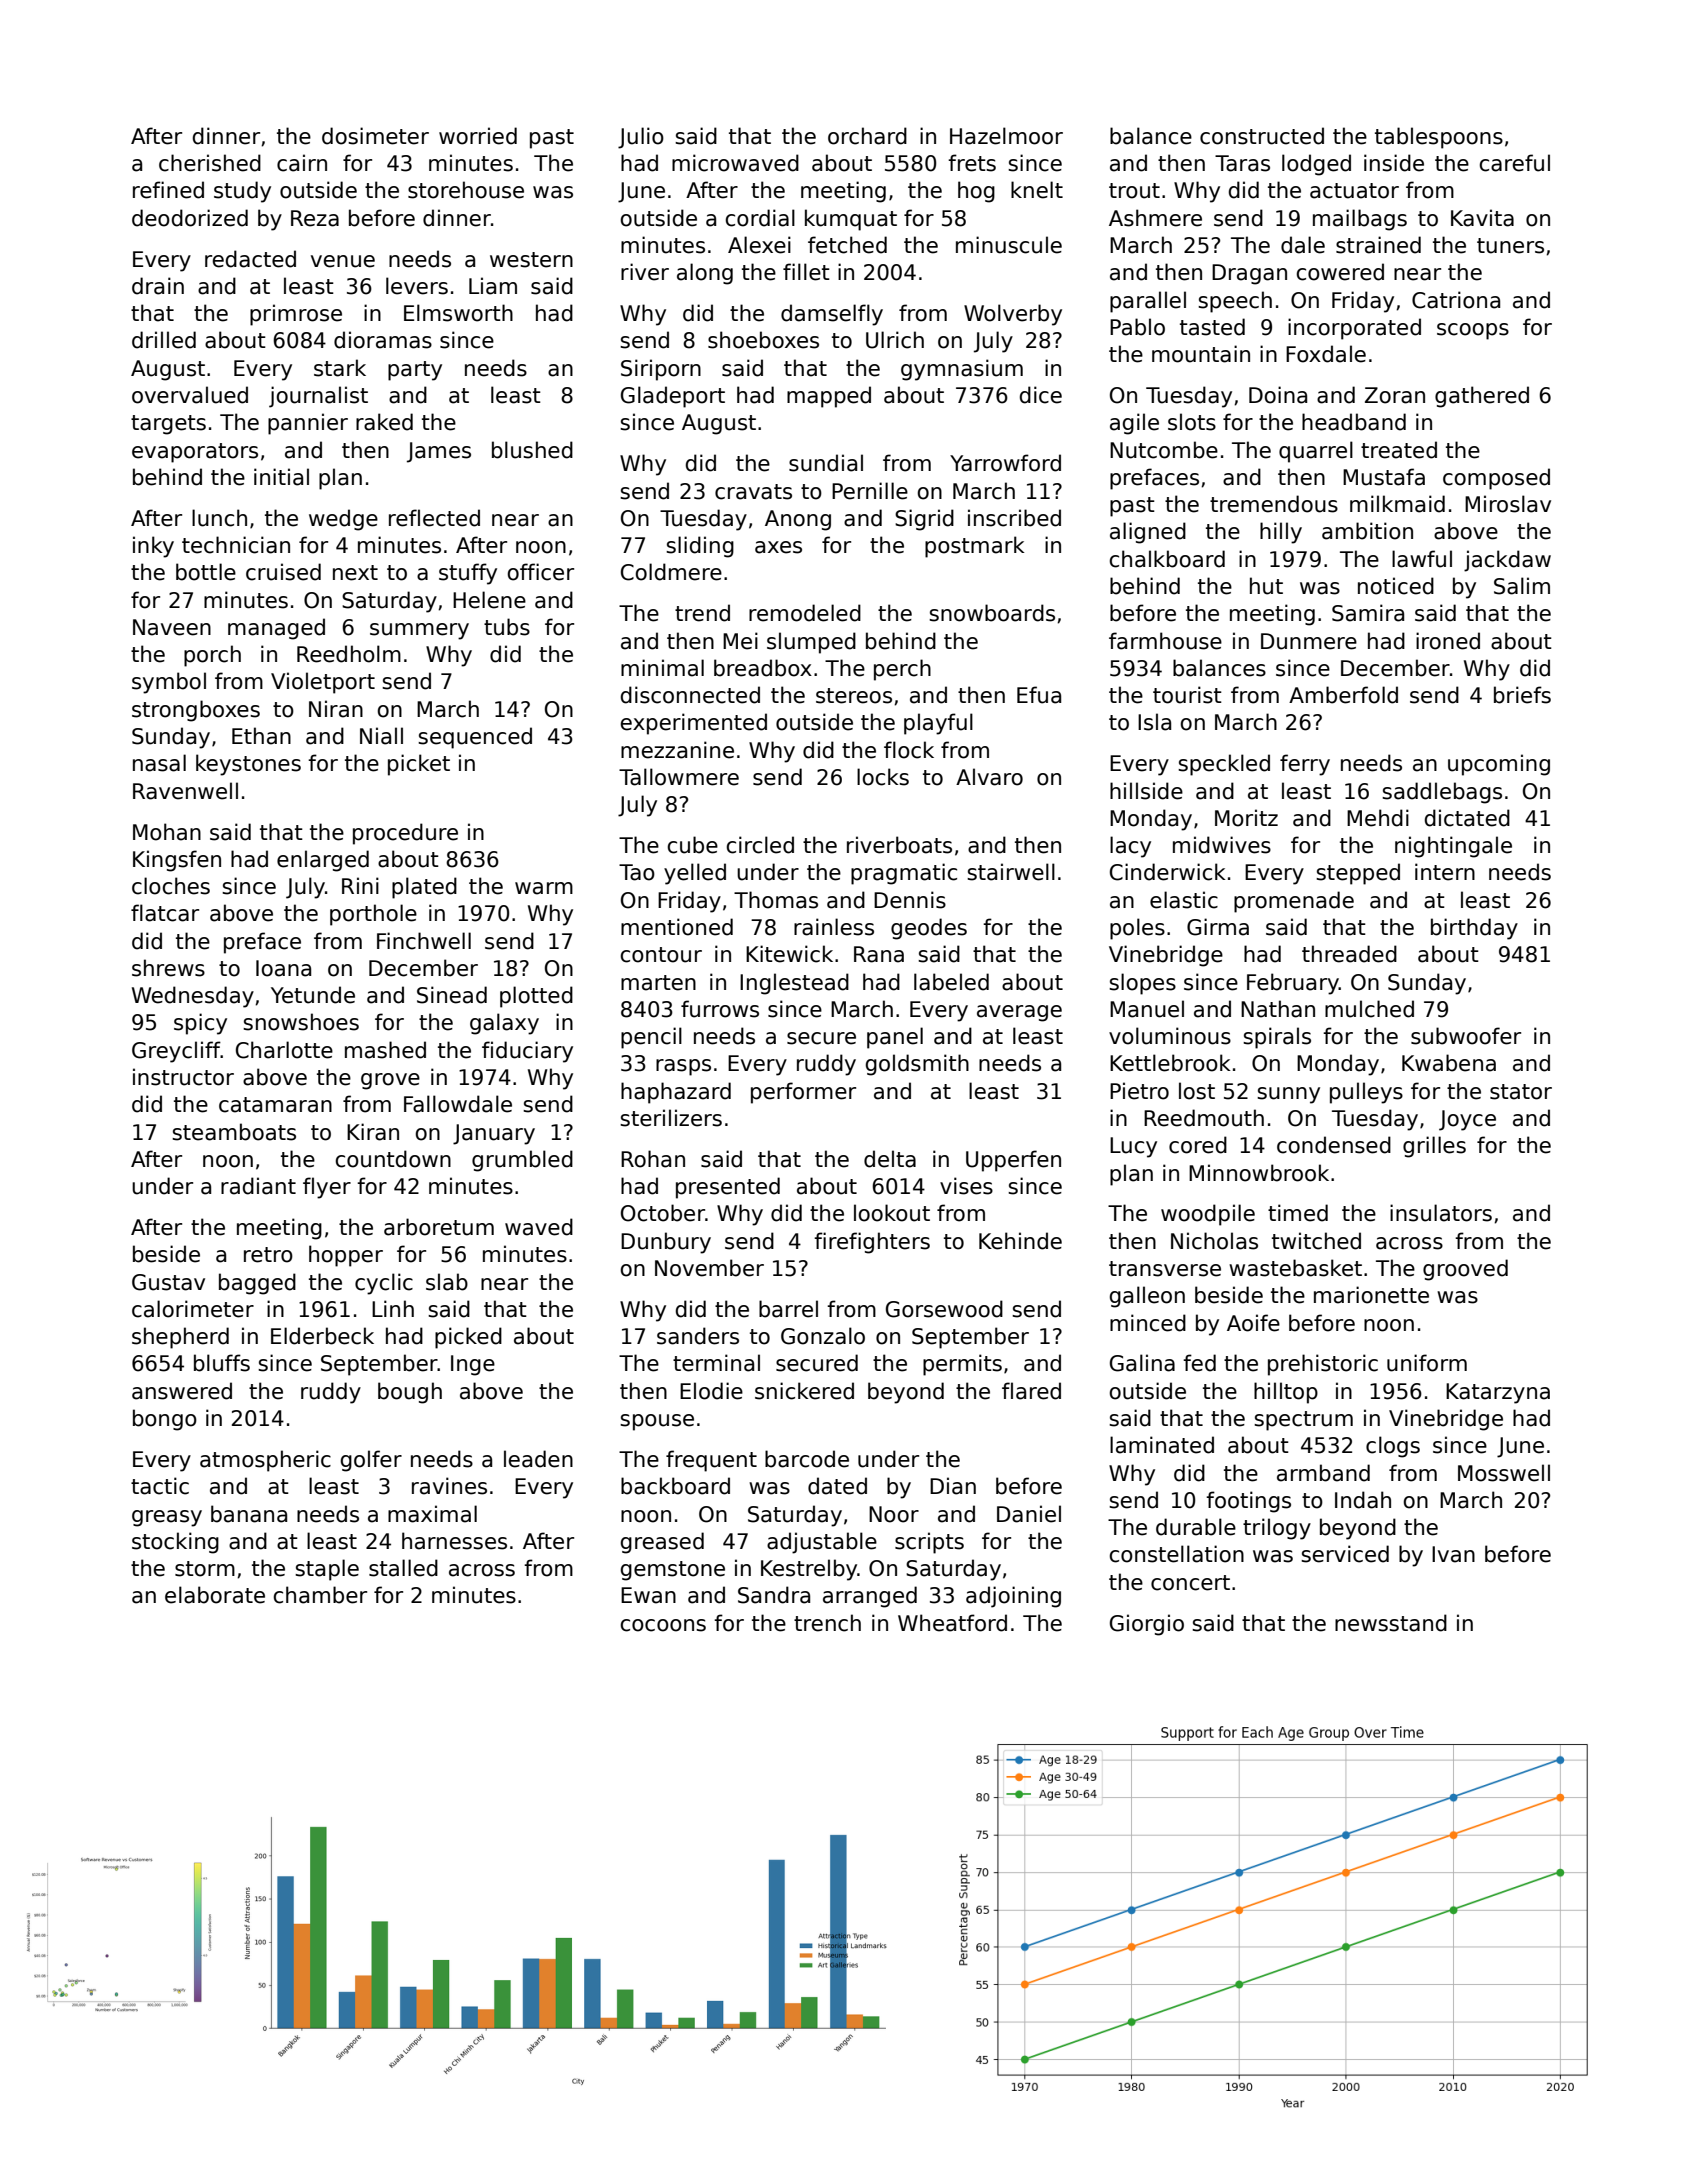 The width and height of the screenshot is (1683, 2178). What do you see at coordinates (641, 138) in the screenshot?
I see `Julio` at bounding box center [641, 138].
